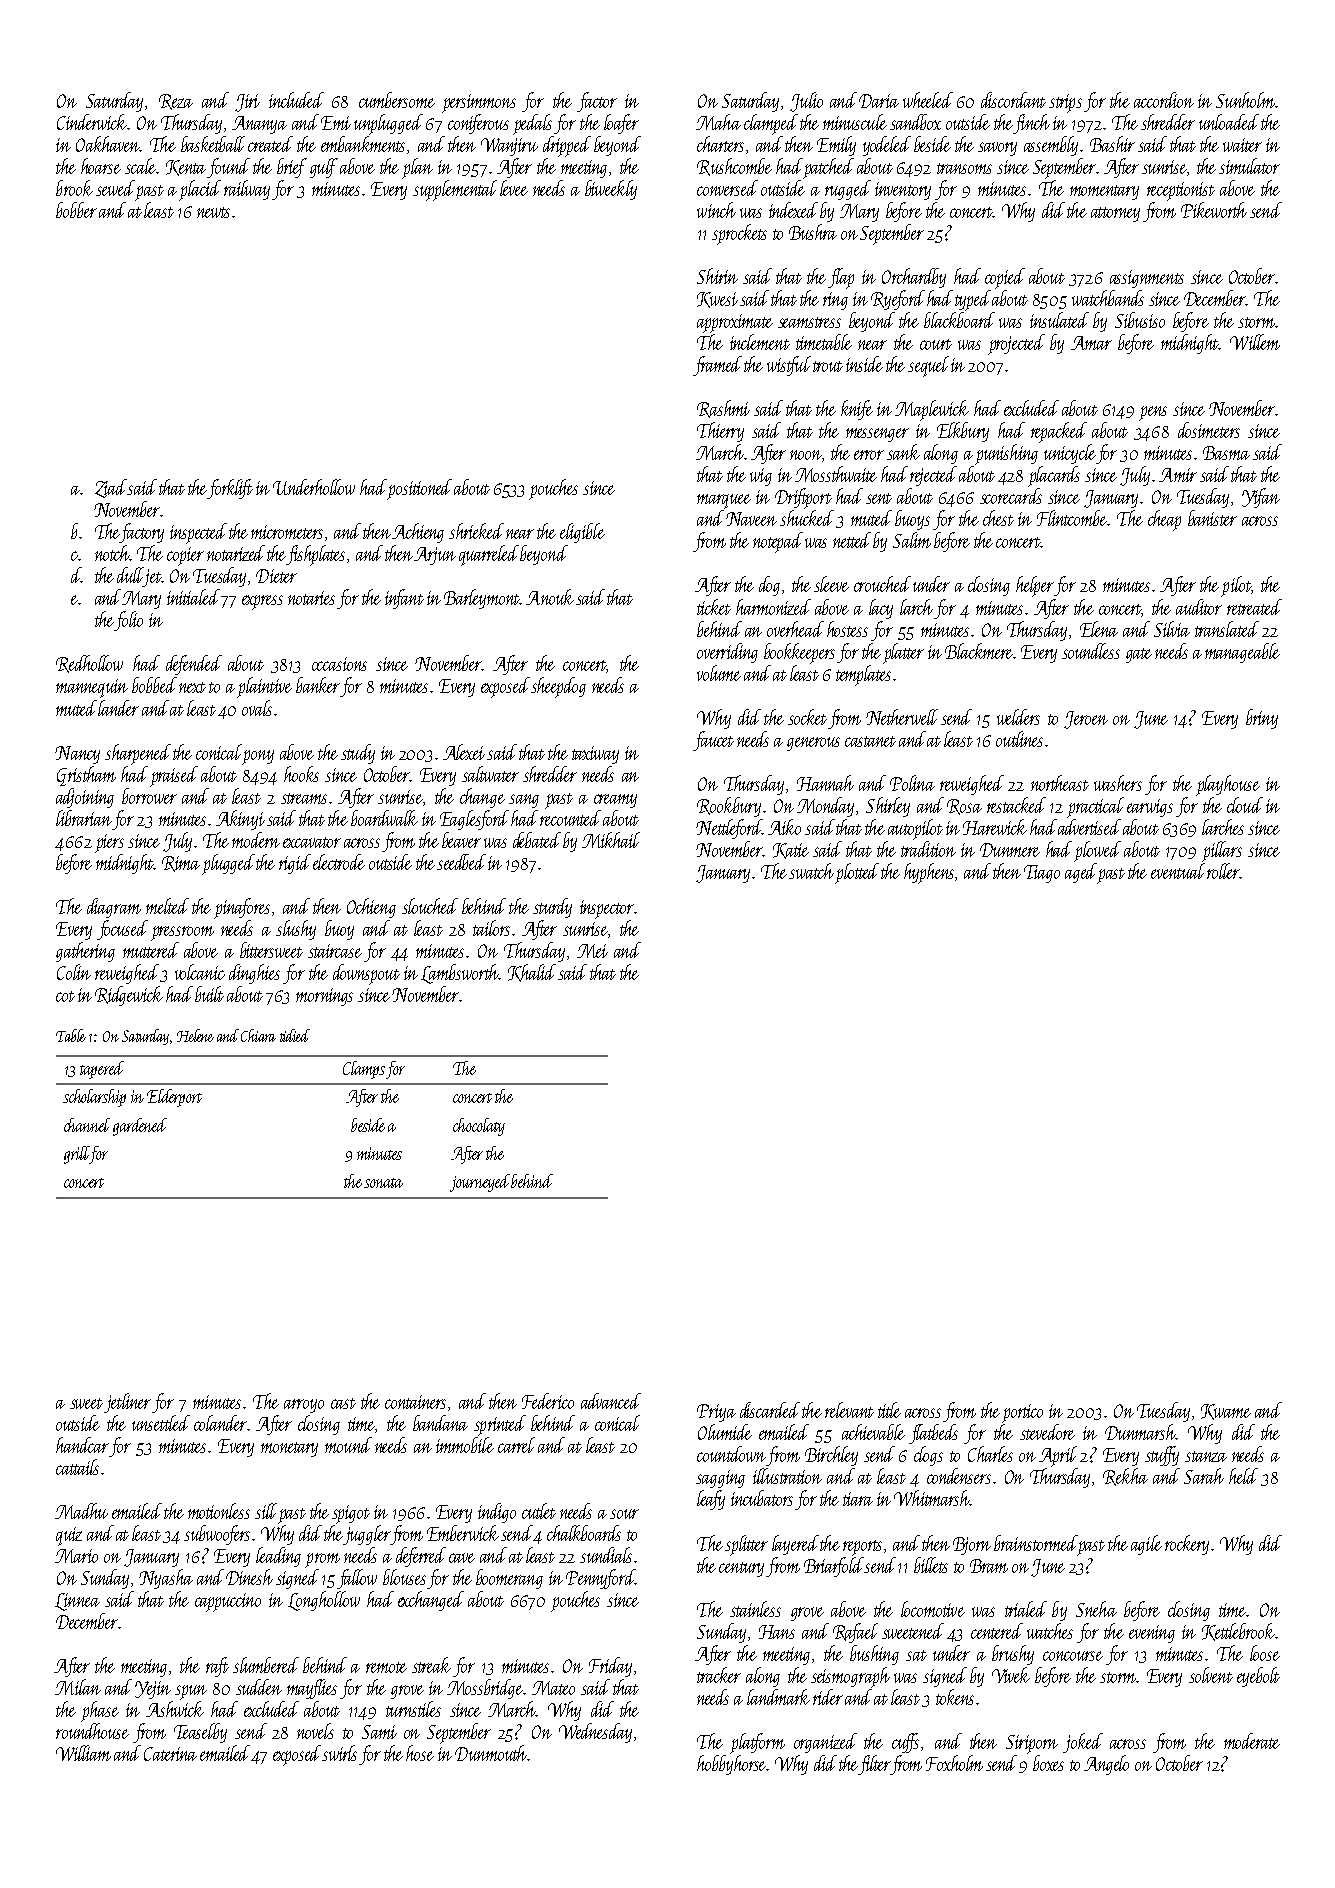  What do you see at coordinates (725, 1432) in the image?
I see `Olumide` at bounding box center [725, 1432].
